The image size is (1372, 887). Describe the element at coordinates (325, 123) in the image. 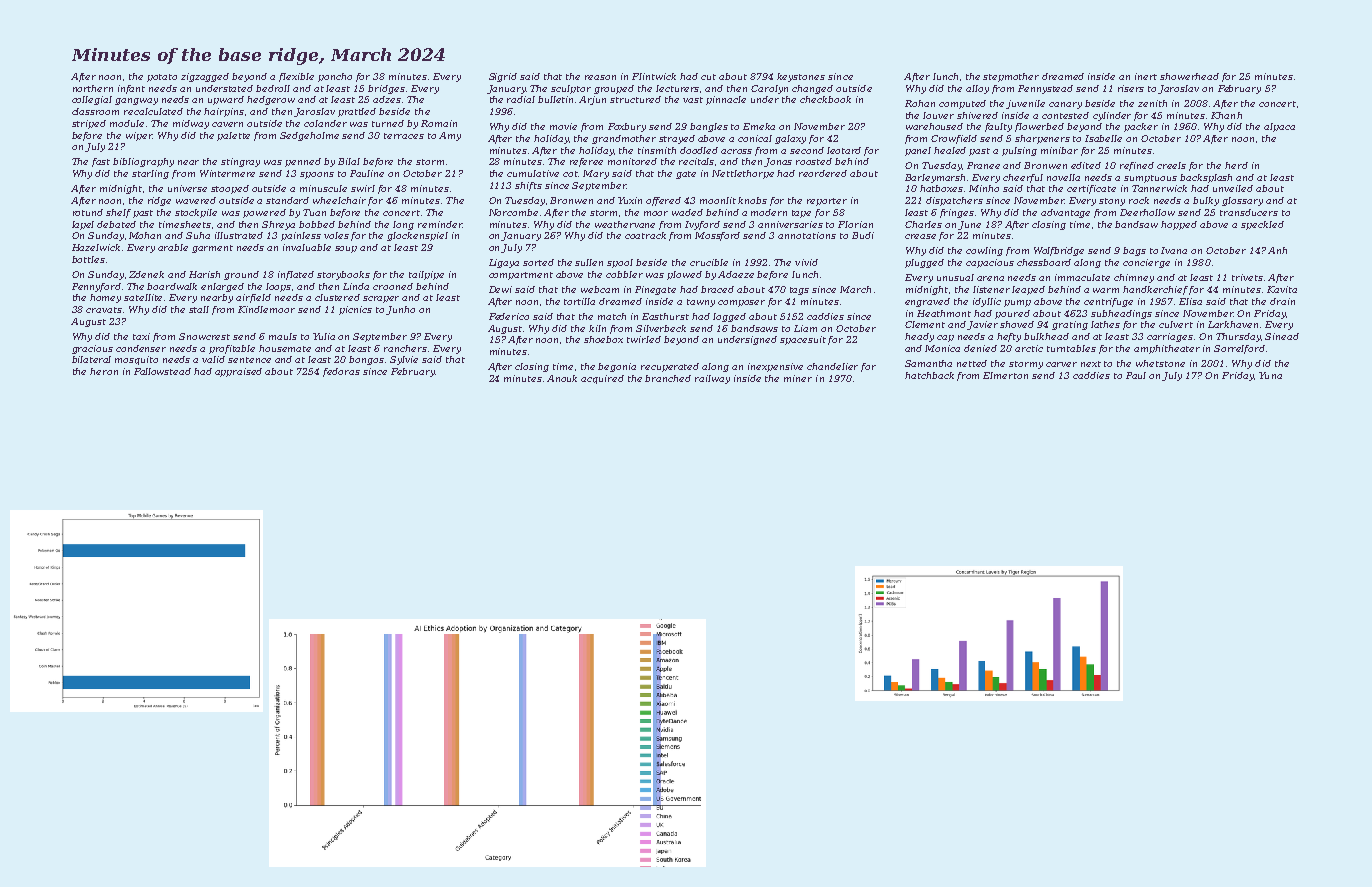

I see `colander` at that location.
